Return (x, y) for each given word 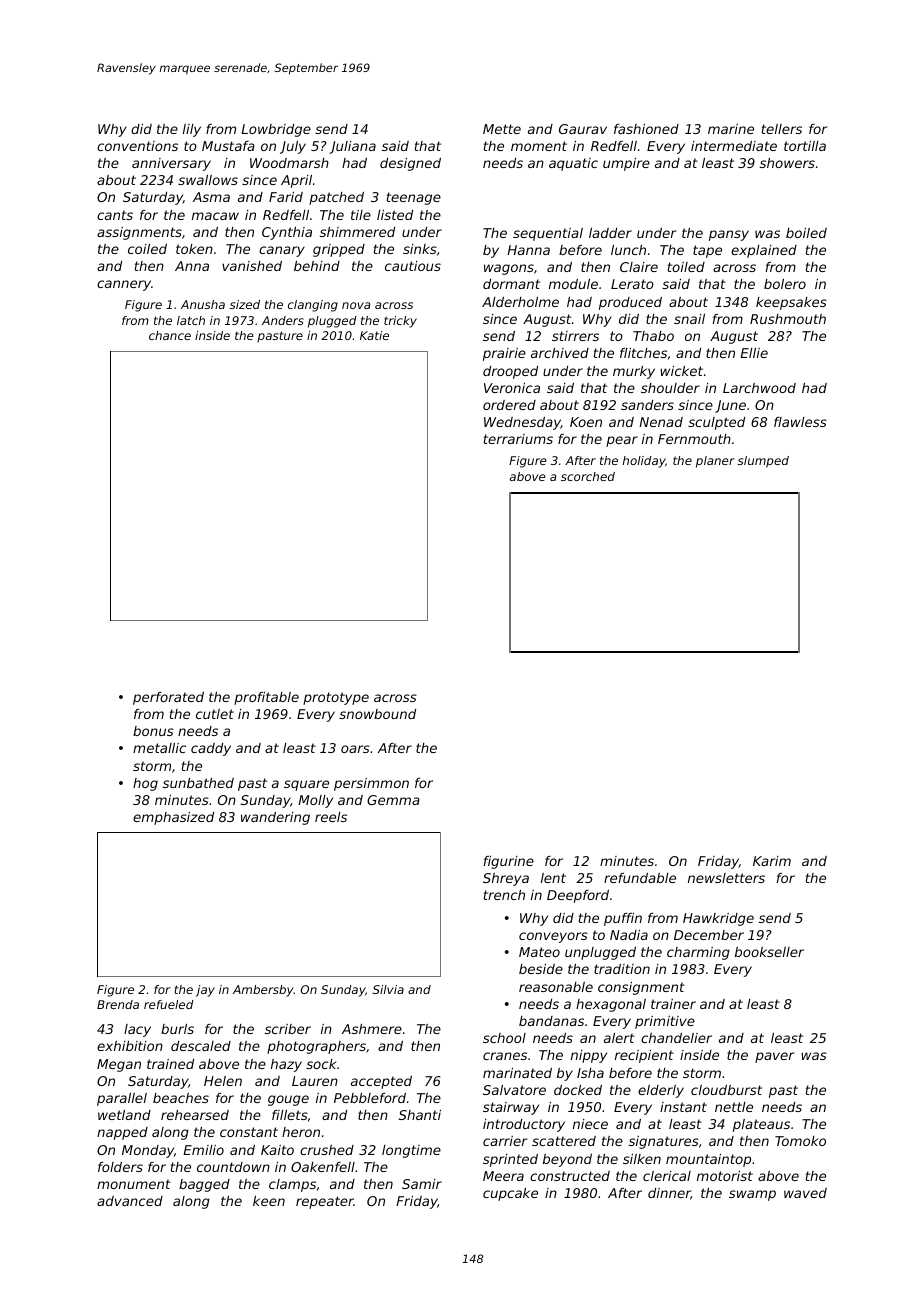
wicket (681, 371)
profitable (266, 698)
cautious (413, 266)
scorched (588, 476)
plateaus (761, 1125)
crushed (327, 1150)
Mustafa (228, 146)
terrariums (518, 439)
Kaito (277, 1150)
